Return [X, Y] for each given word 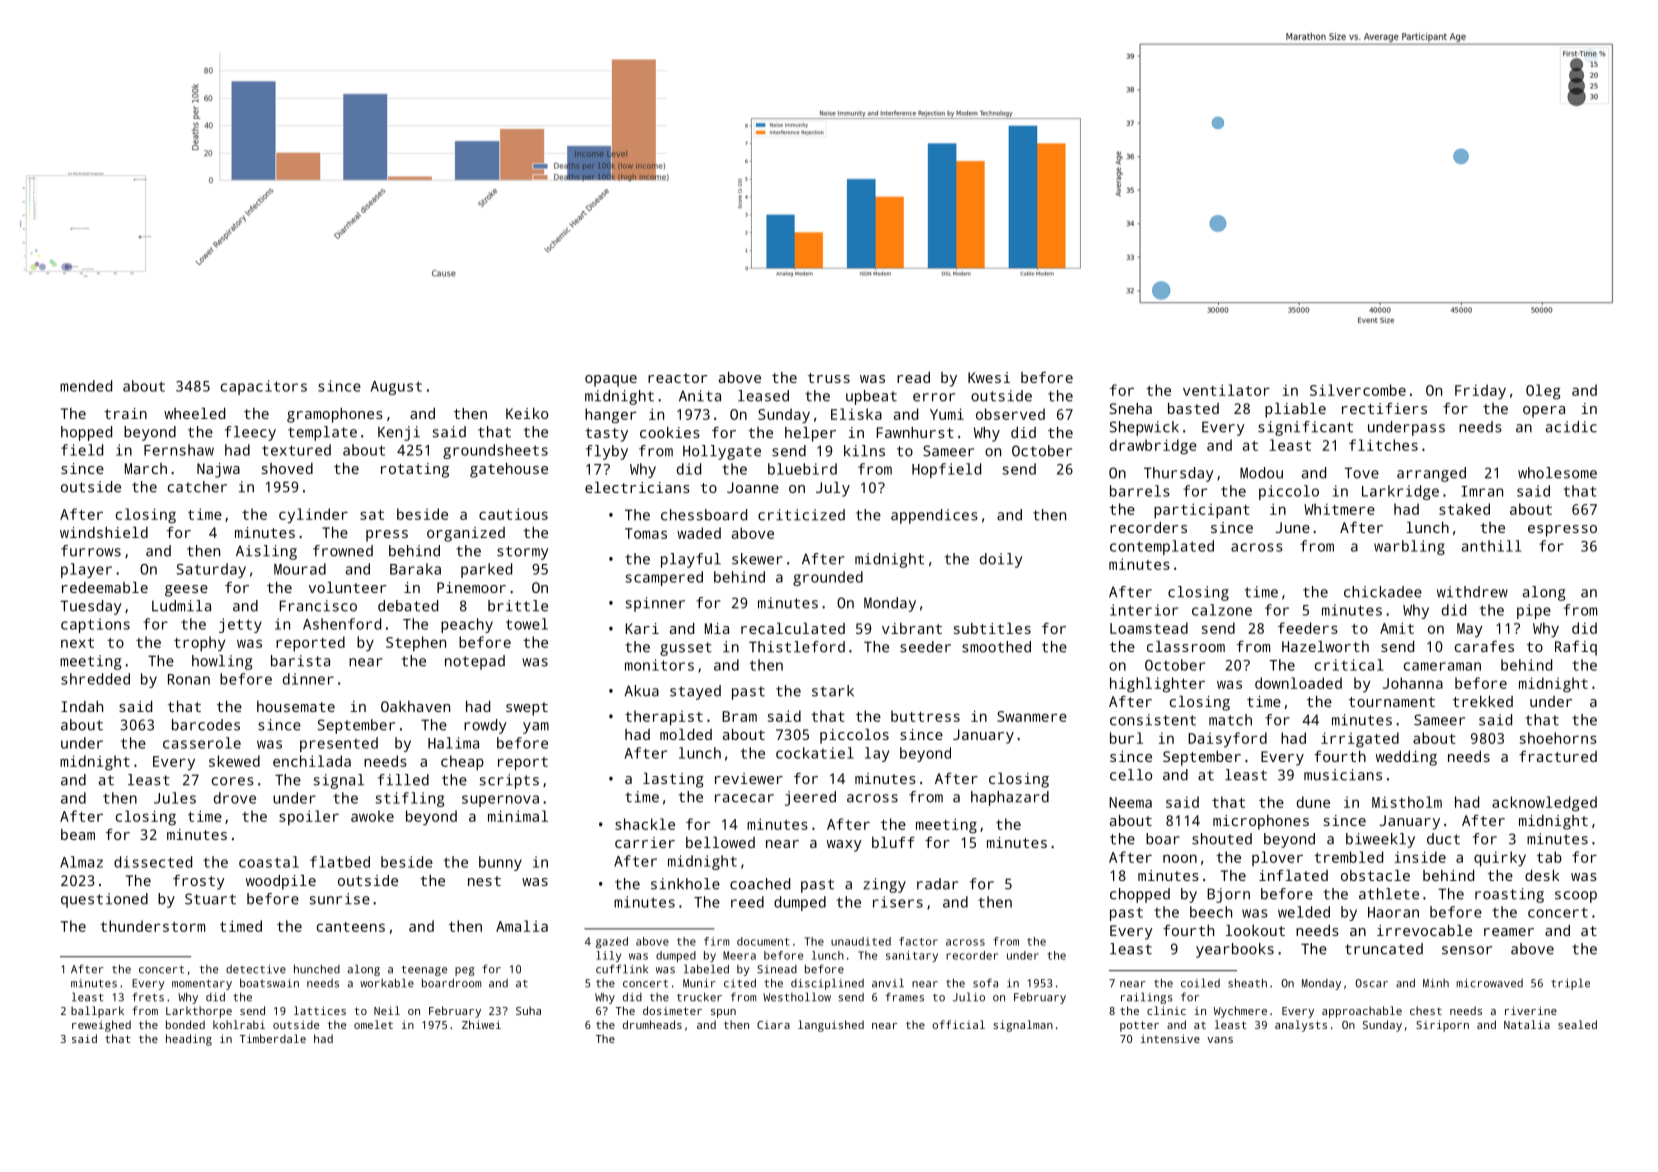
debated [408, 606]
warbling [1409, 547]
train [125, 413]
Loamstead [1149, 628]
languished [831, 1026]
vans [1220, 1040]
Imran [1482, 491]
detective [256, 969]
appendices [934, 516]
